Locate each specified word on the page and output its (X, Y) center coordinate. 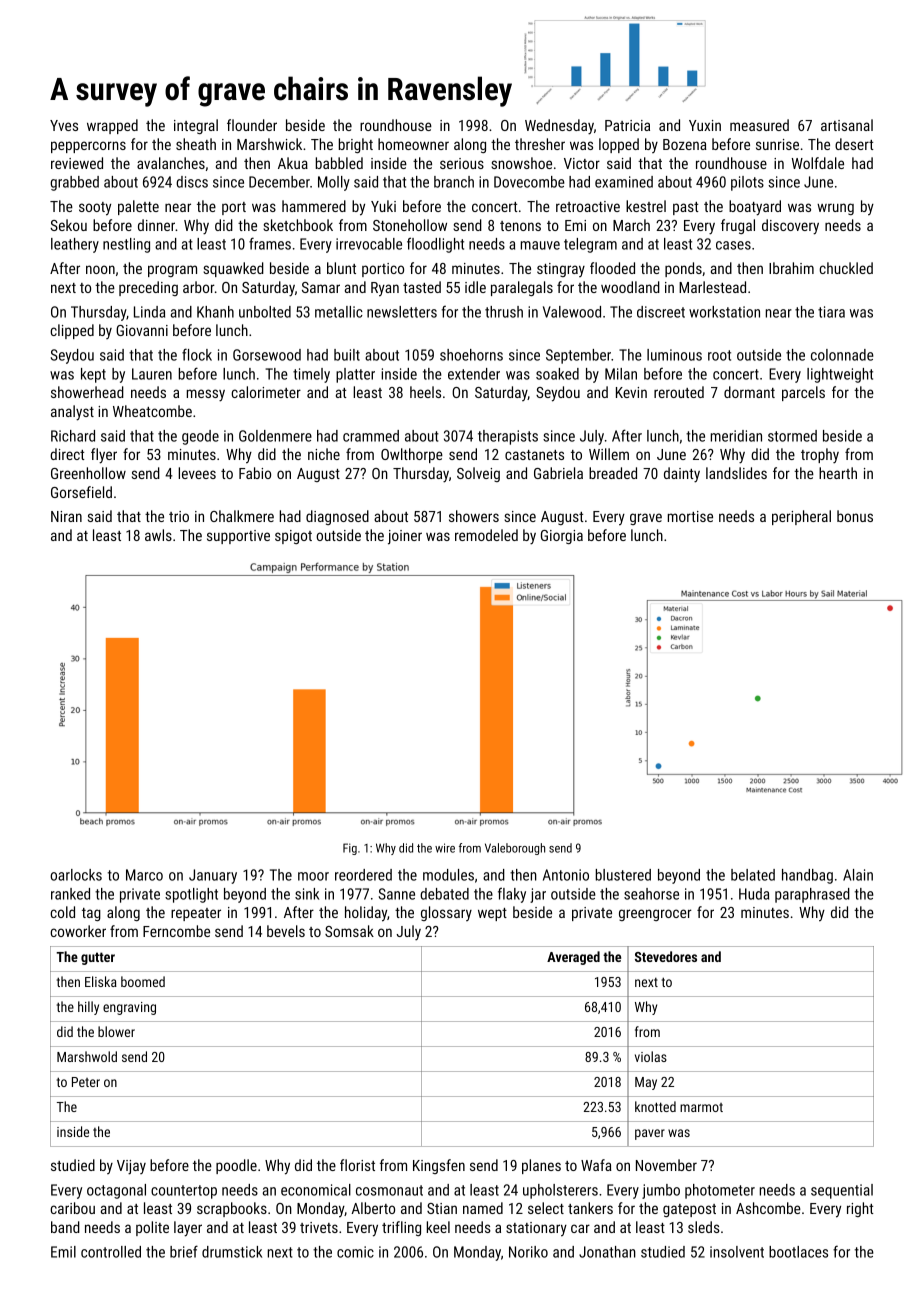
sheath (196, 144)
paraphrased (812, 895)
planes (541, 1166)
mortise (690, 516)
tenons (520, 226)
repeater (196, 914)
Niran (66, 516)
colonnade (842, 355)
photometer (720, 1191)
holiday (366, 914)
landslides (736, 473)
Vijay (131, 1167)
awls (158, 535)
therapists (508, 437)
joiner (405, 537)
